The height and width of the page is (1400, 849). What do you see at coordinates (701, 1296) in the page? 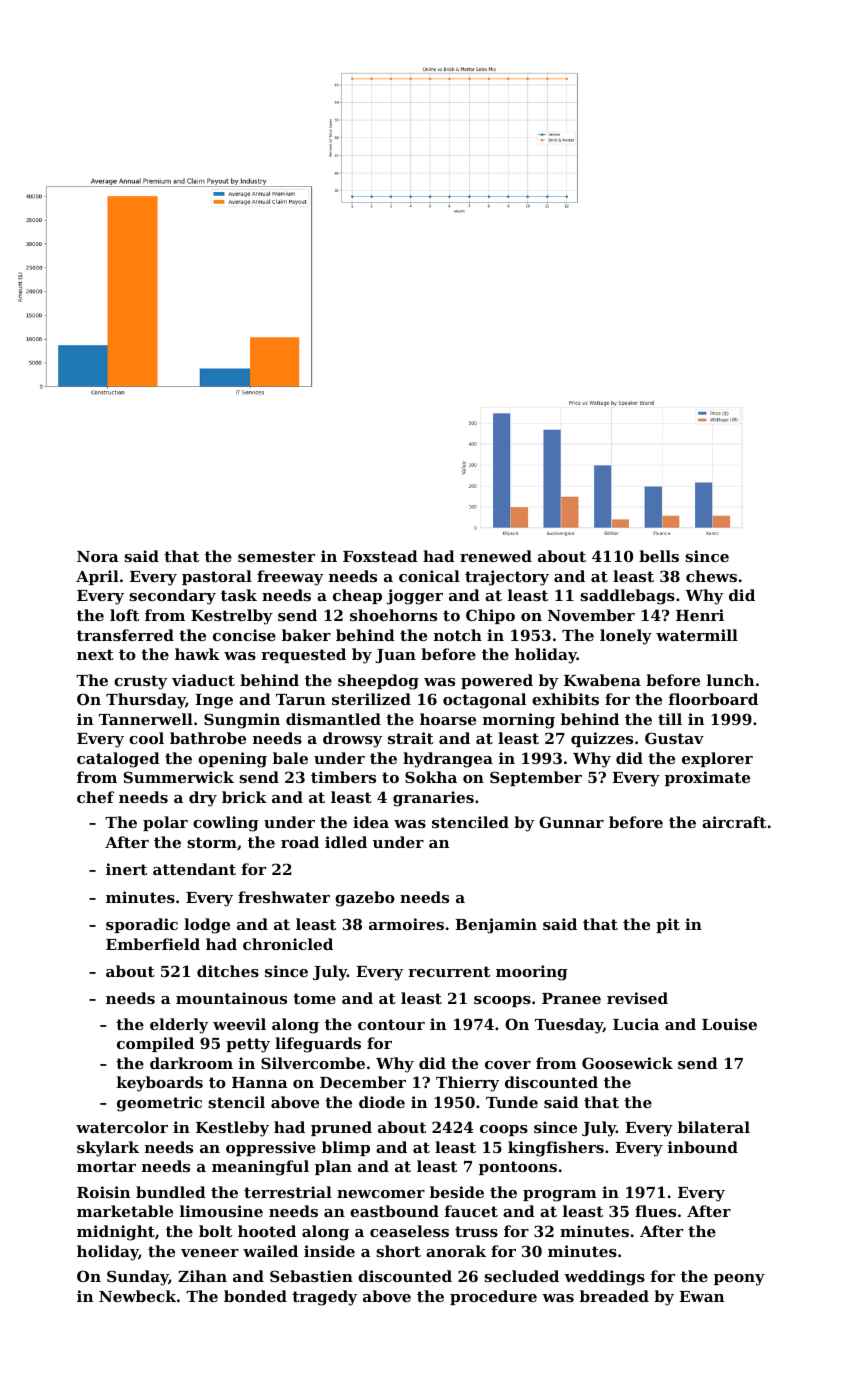
I see `Ewan` at bounding box center [701, 1296].
